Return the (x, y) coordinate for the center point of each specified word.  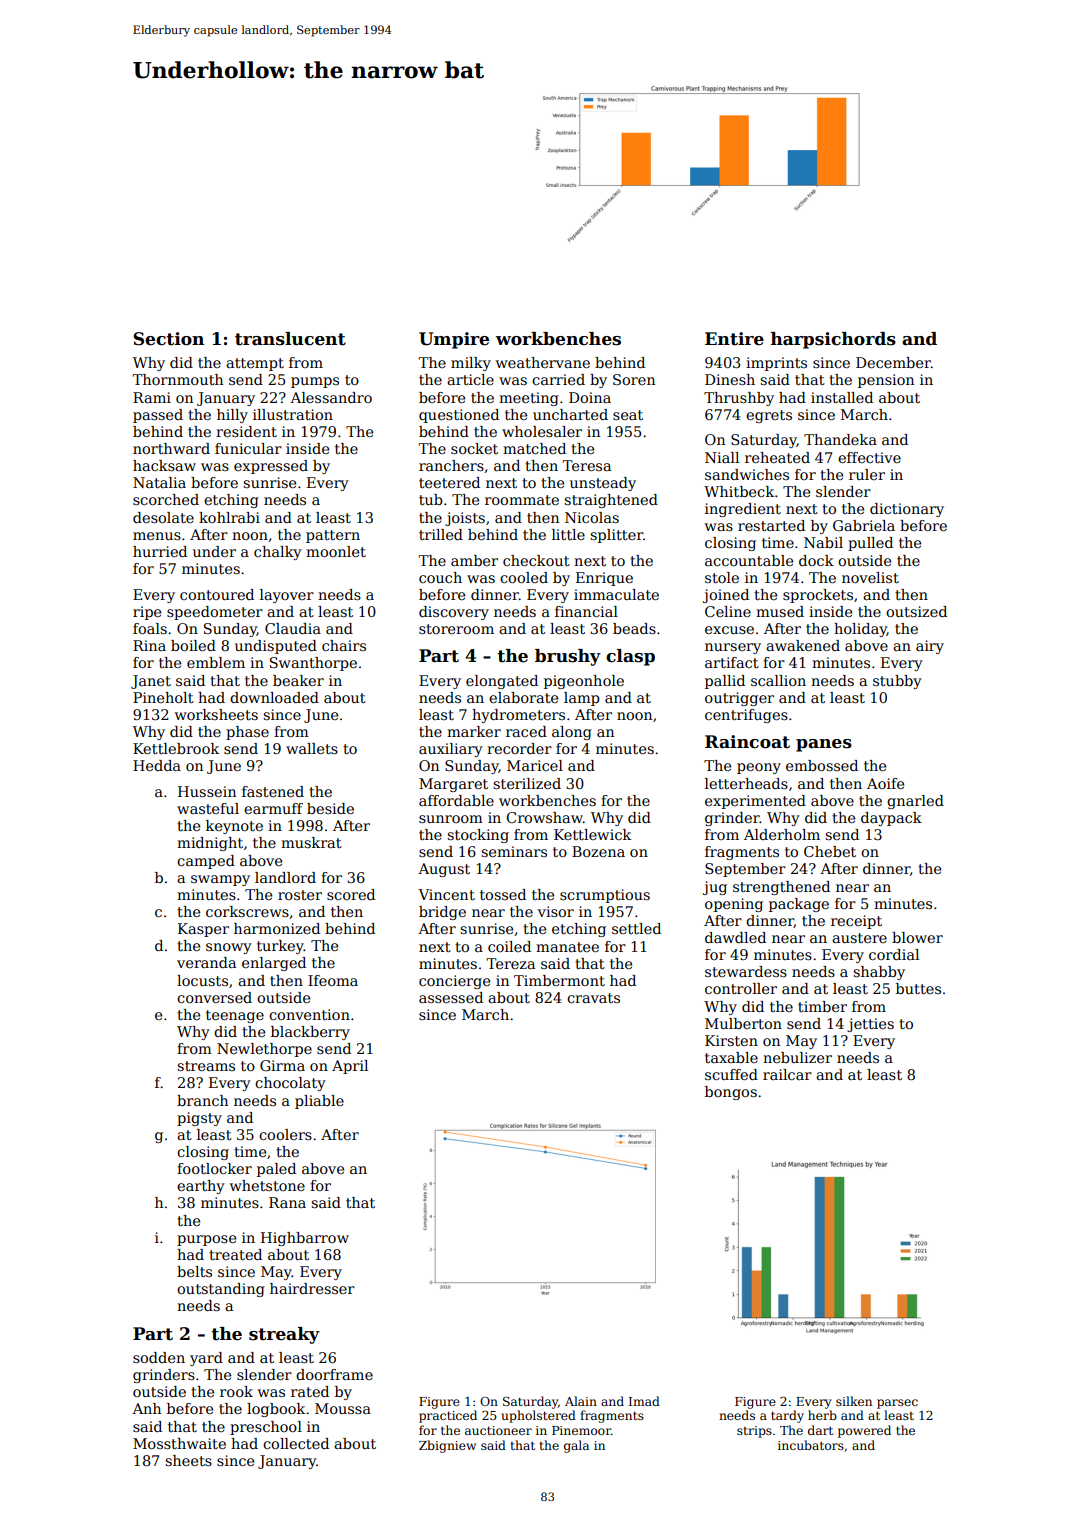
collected (296, 1443)
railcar (787, 1074)
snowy (229, 948)
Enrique (604, 579)
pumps (315, 382)
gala (576, 1446)
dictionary (907, 510)
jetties (870, 1025)
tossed (503, 894)
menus (157, 536)
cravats (593, 998)
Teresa (586, 465)
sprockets (818, 596)
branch (202, 1100)
